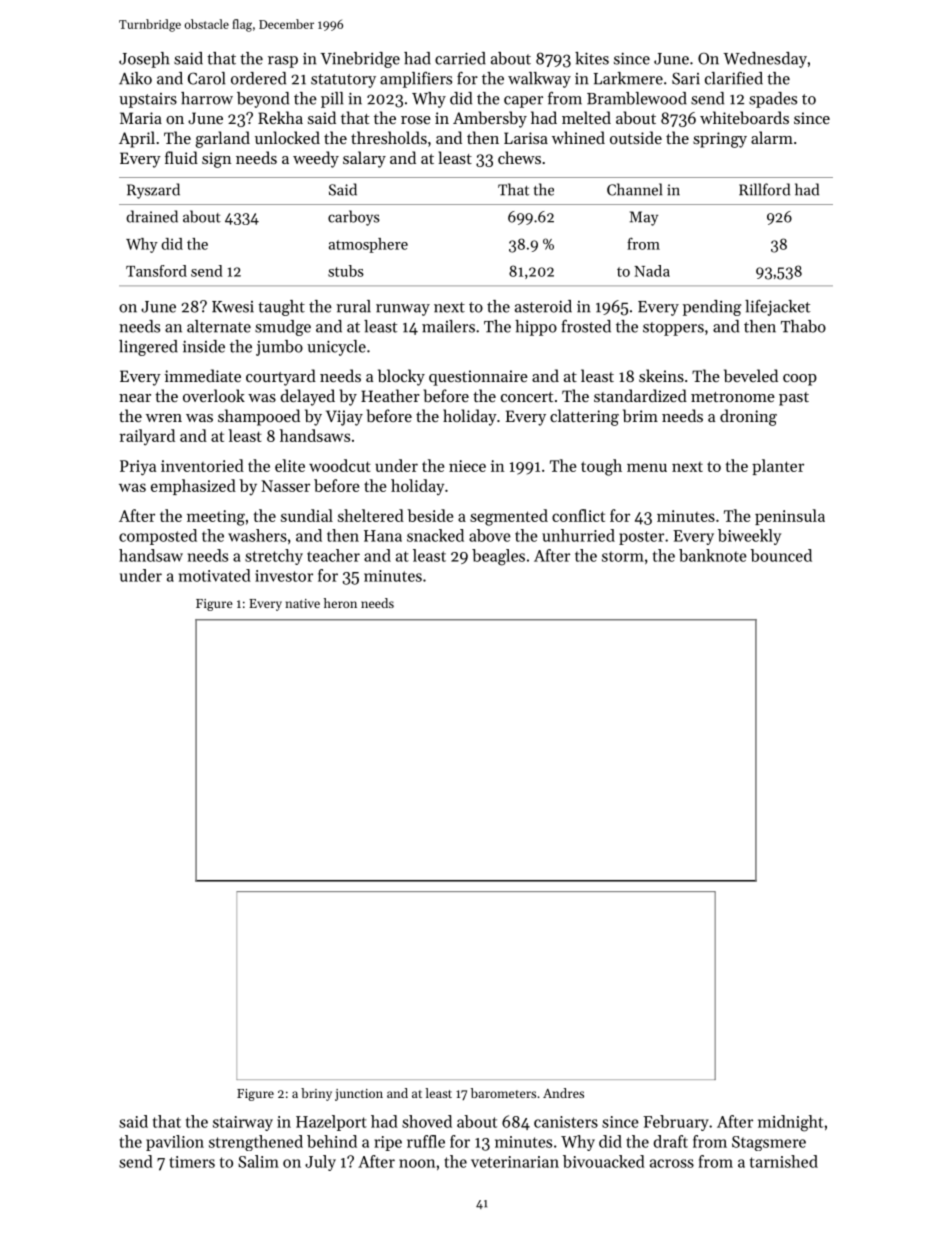 The height and width of the screenshot is (1233, 952). I want to click on pavilion, so click(175, 1143).
